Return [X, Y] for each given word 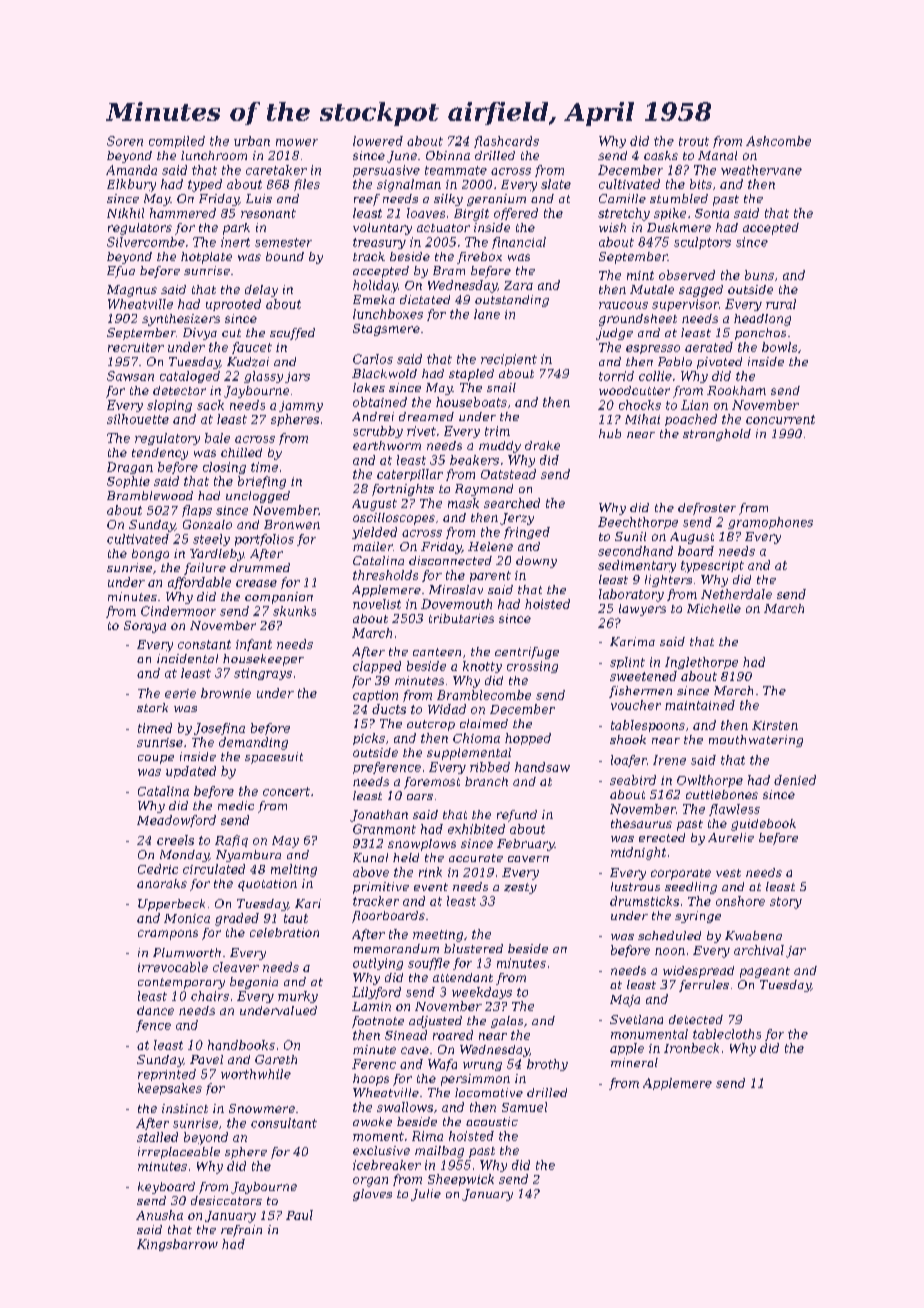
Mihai [642, 419]
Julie [426, 1195]
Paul [299, 1215]
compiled [177, 142]
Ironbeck [691, 1048]
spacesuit [274, 758]
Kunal [370, 857]
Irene [669, 760]
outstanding [512, 301]
